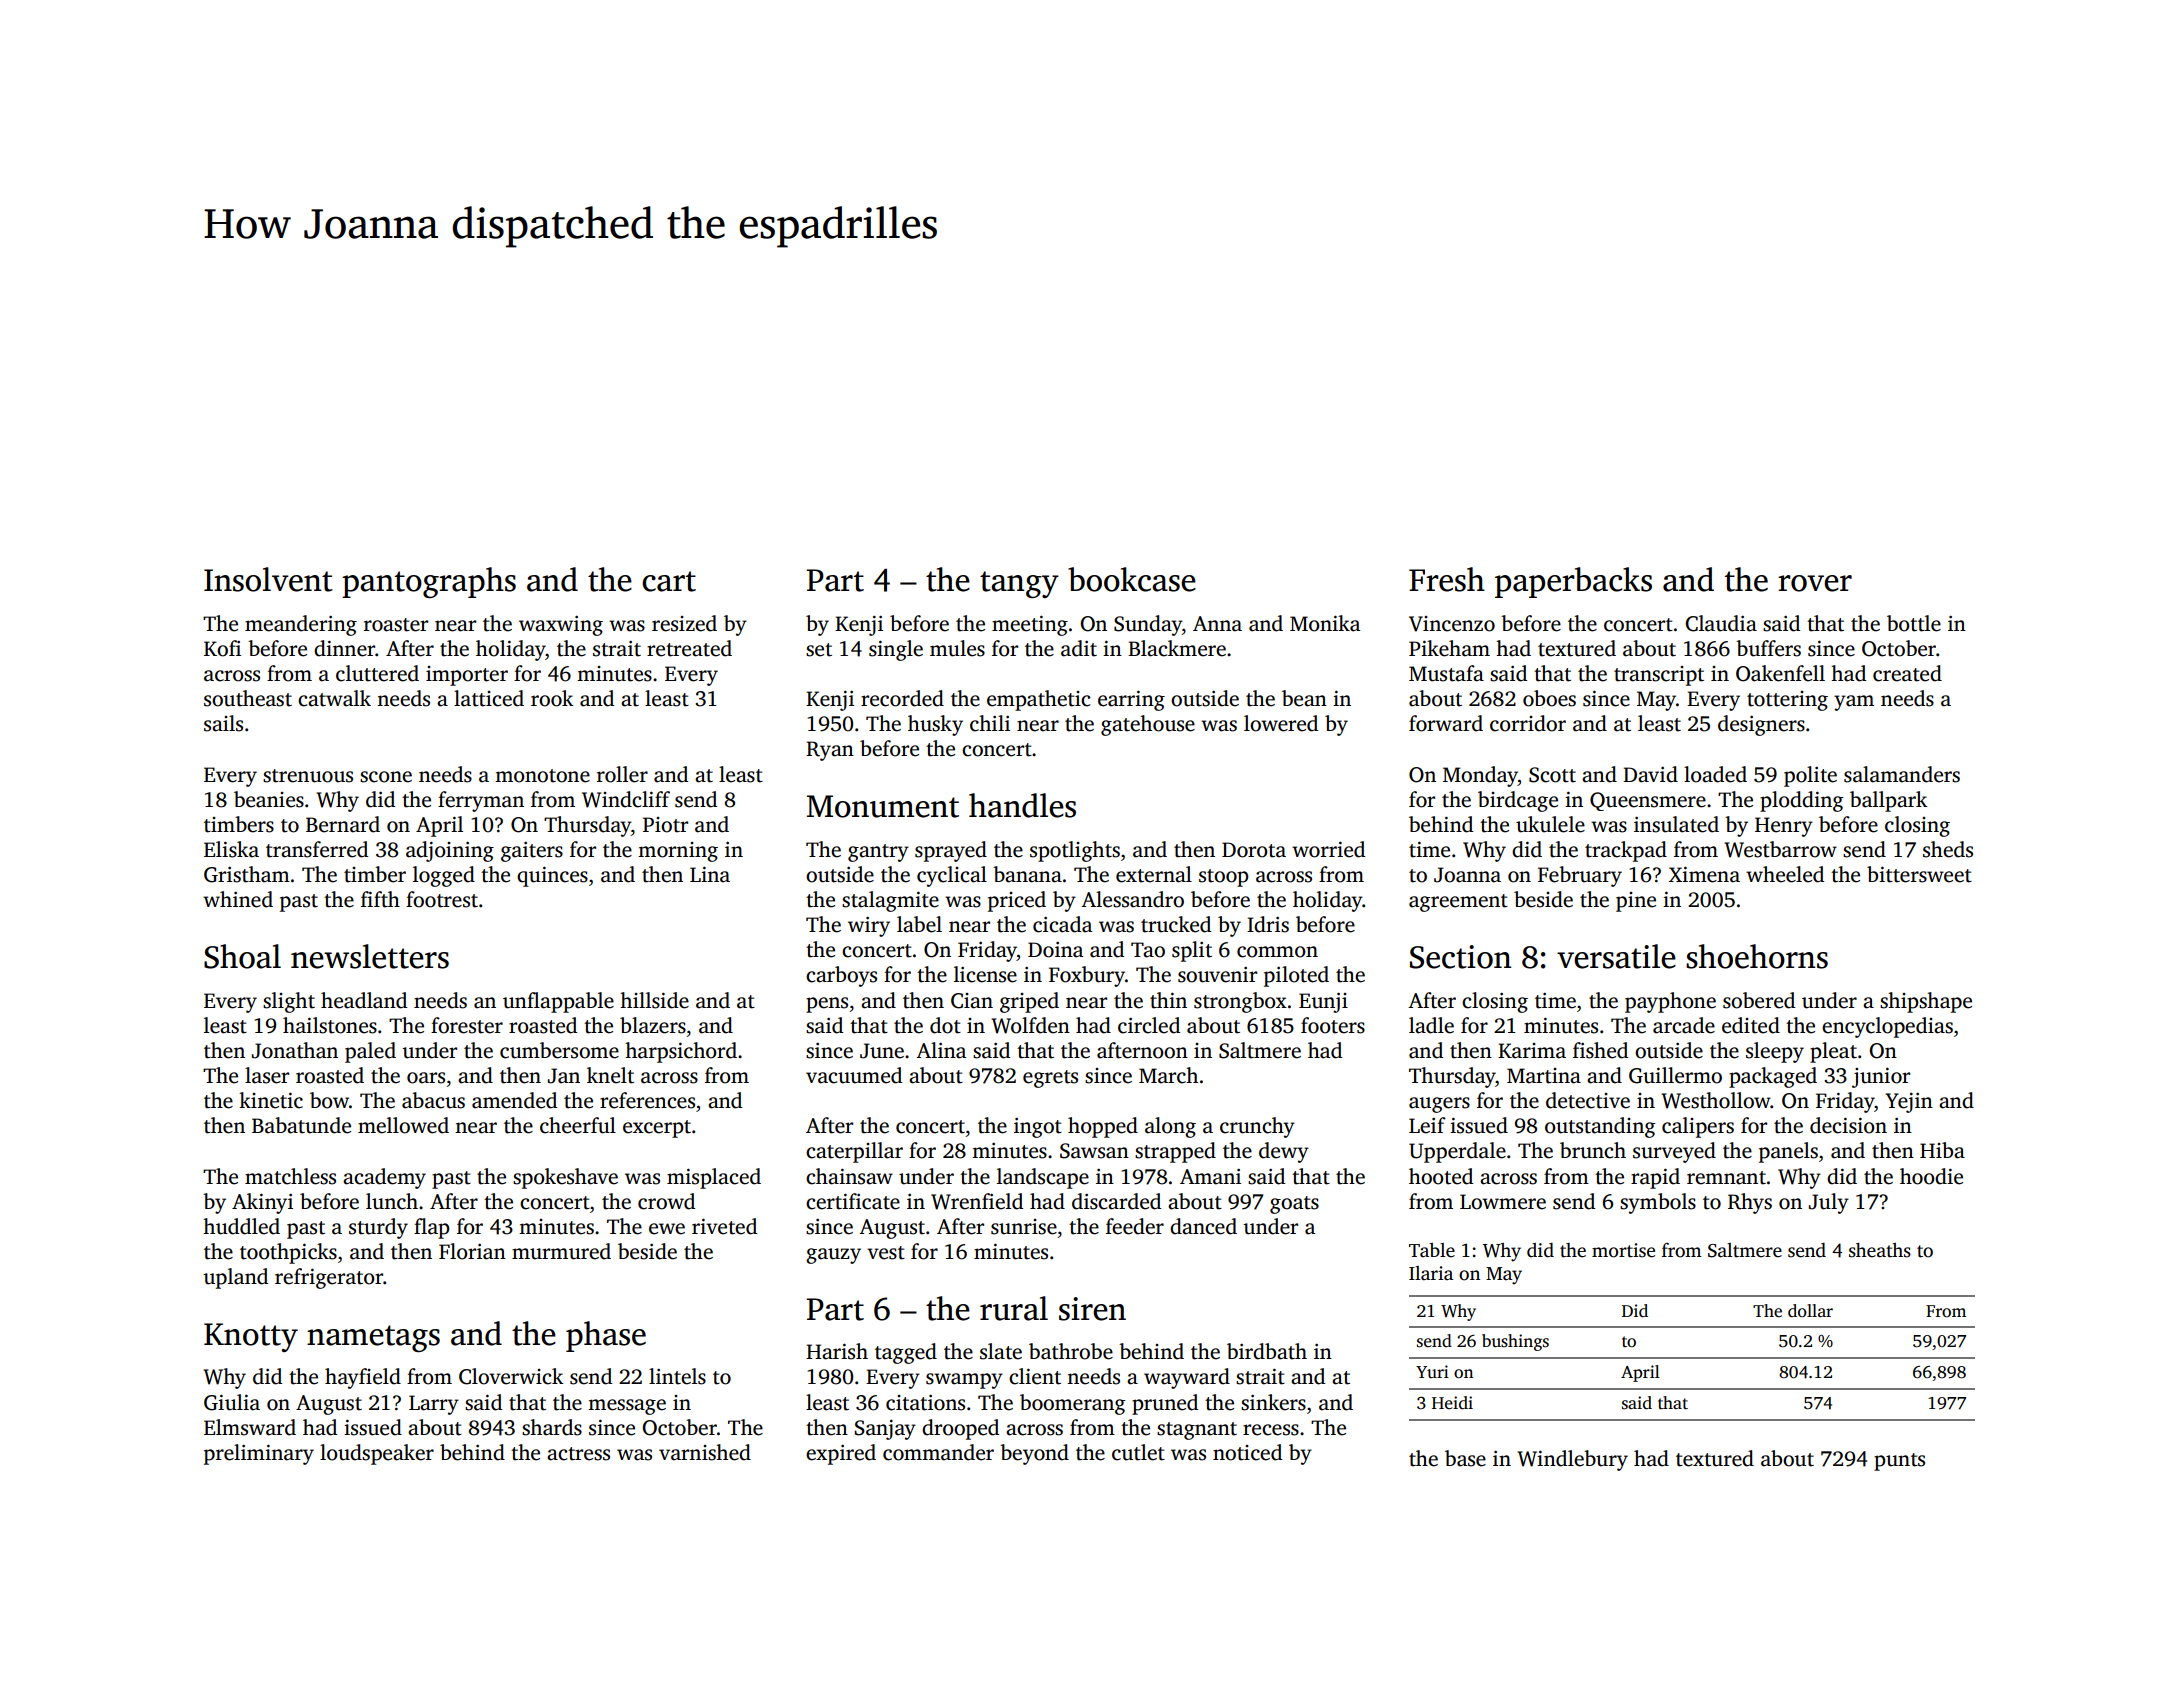 The width and height of the screenshot is (2178, 1683). What do you see at coordinates (1273, 1402) in the screenshot?
I see `sinkers` at bounding box center [1273, 1402].
